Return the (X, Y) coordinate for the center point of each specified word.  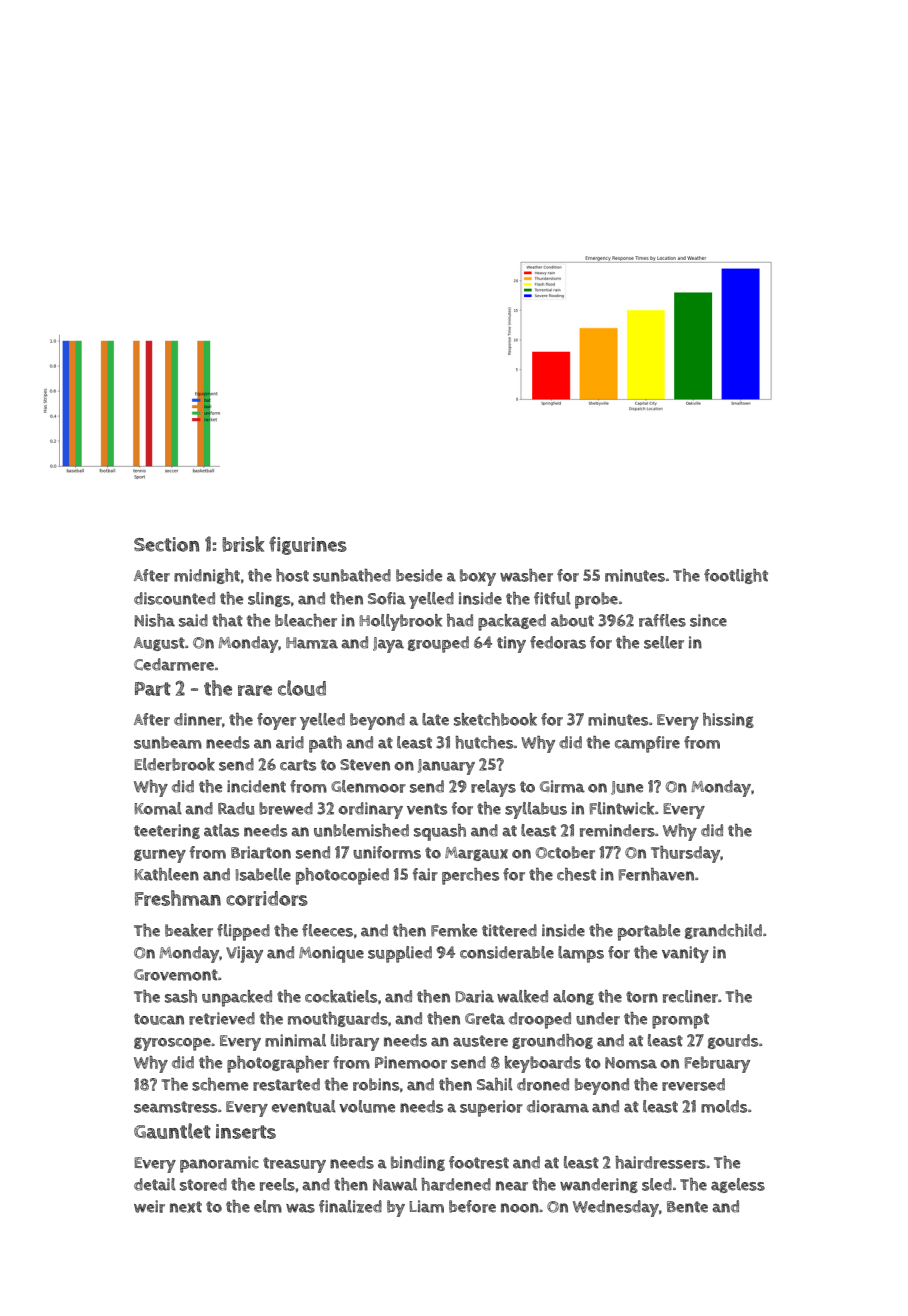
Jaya (388, 645)
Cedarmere (174, 664)
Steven (365, 765)
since (708, 620)
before (472, 1206)
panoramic (219, 1164)
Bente (687, 1207)
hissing (728, 720)
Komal (158, 808)
